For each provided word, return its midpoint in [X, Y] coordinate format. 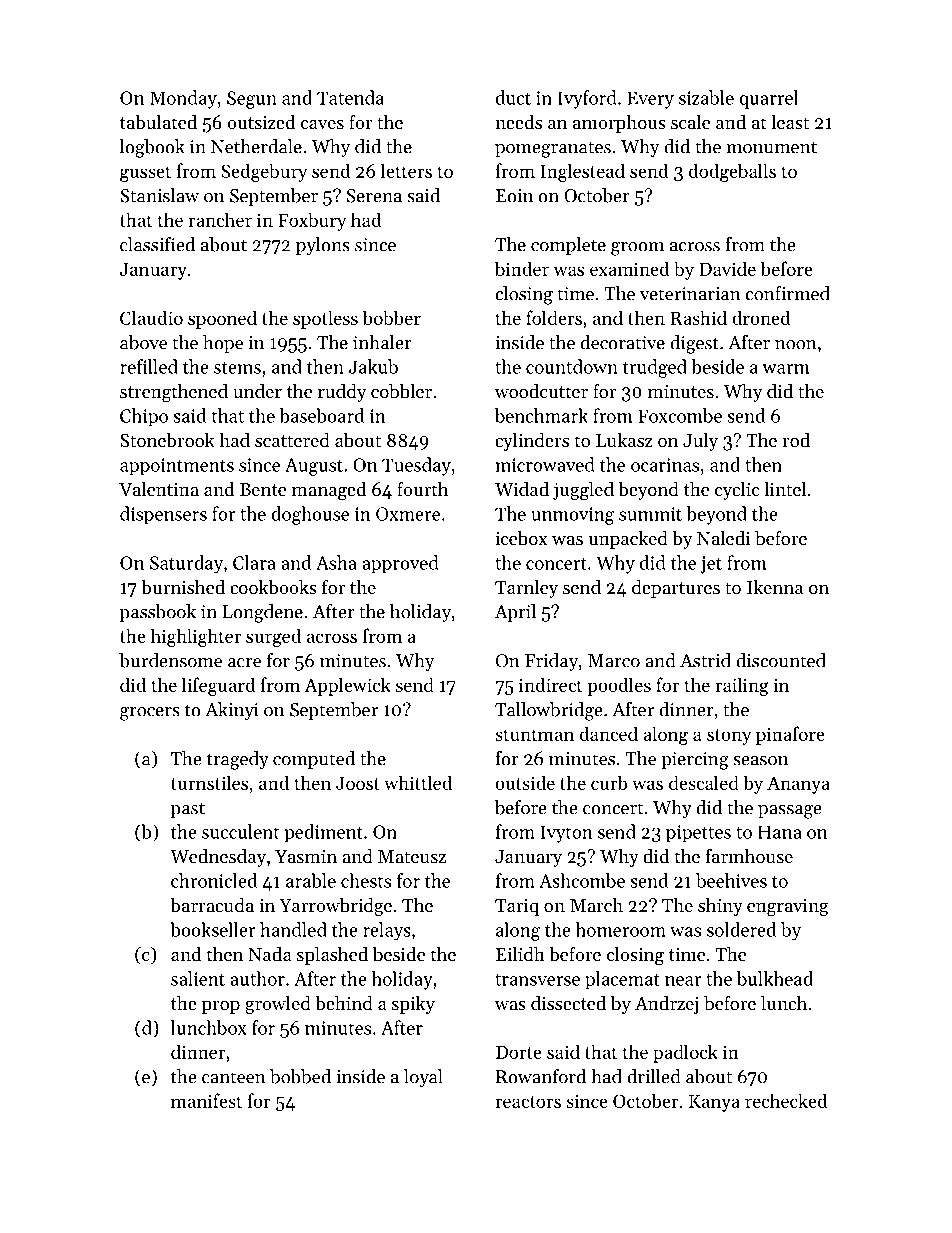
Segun [252, 100]
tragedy [238, 760]
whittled [418, 782]
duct [513, 97]
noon [796, 345]
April [515, 613]
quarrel [768, 99]
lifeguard [218, 686]
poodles [619, 686]
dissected [568, 1003]
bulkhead [775, 978]
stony [729, 737]
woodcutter [541, 391]
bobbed [300, 1076]
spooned [222, 319]
